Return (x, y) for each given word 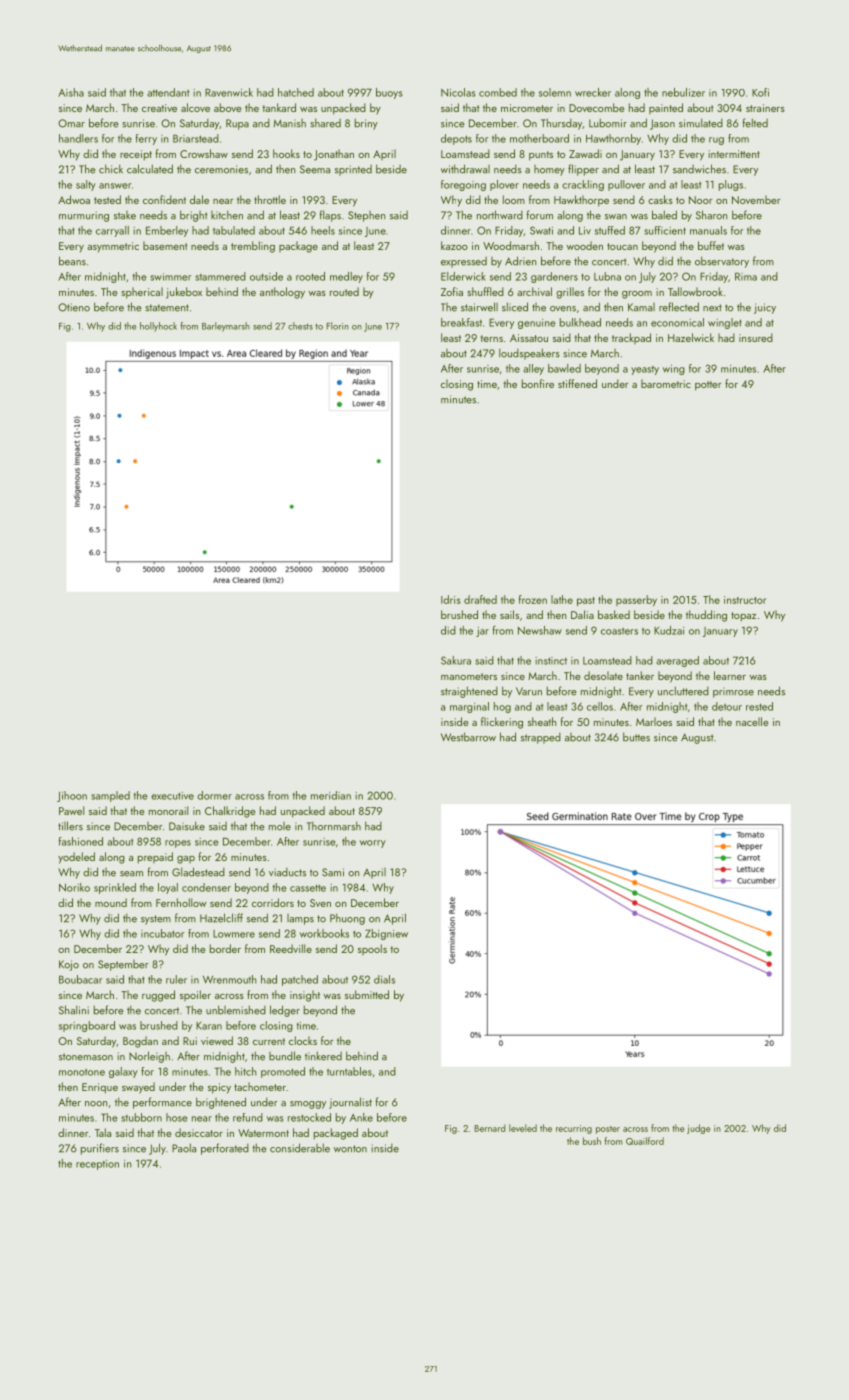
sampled (110, 796)
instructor (745, 600)
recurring (574, 1129)
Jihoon (72, 796)
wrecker (593, 92)
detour (727, 706)
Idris (451, 599)
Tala (103, 1132)
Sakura (456, 660)
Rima (746, 276)
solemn (555, 92)
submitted (367, 994)
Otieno (74, 307)
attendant (168, 92)
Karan (209, 1026)
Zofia (452, 291)
